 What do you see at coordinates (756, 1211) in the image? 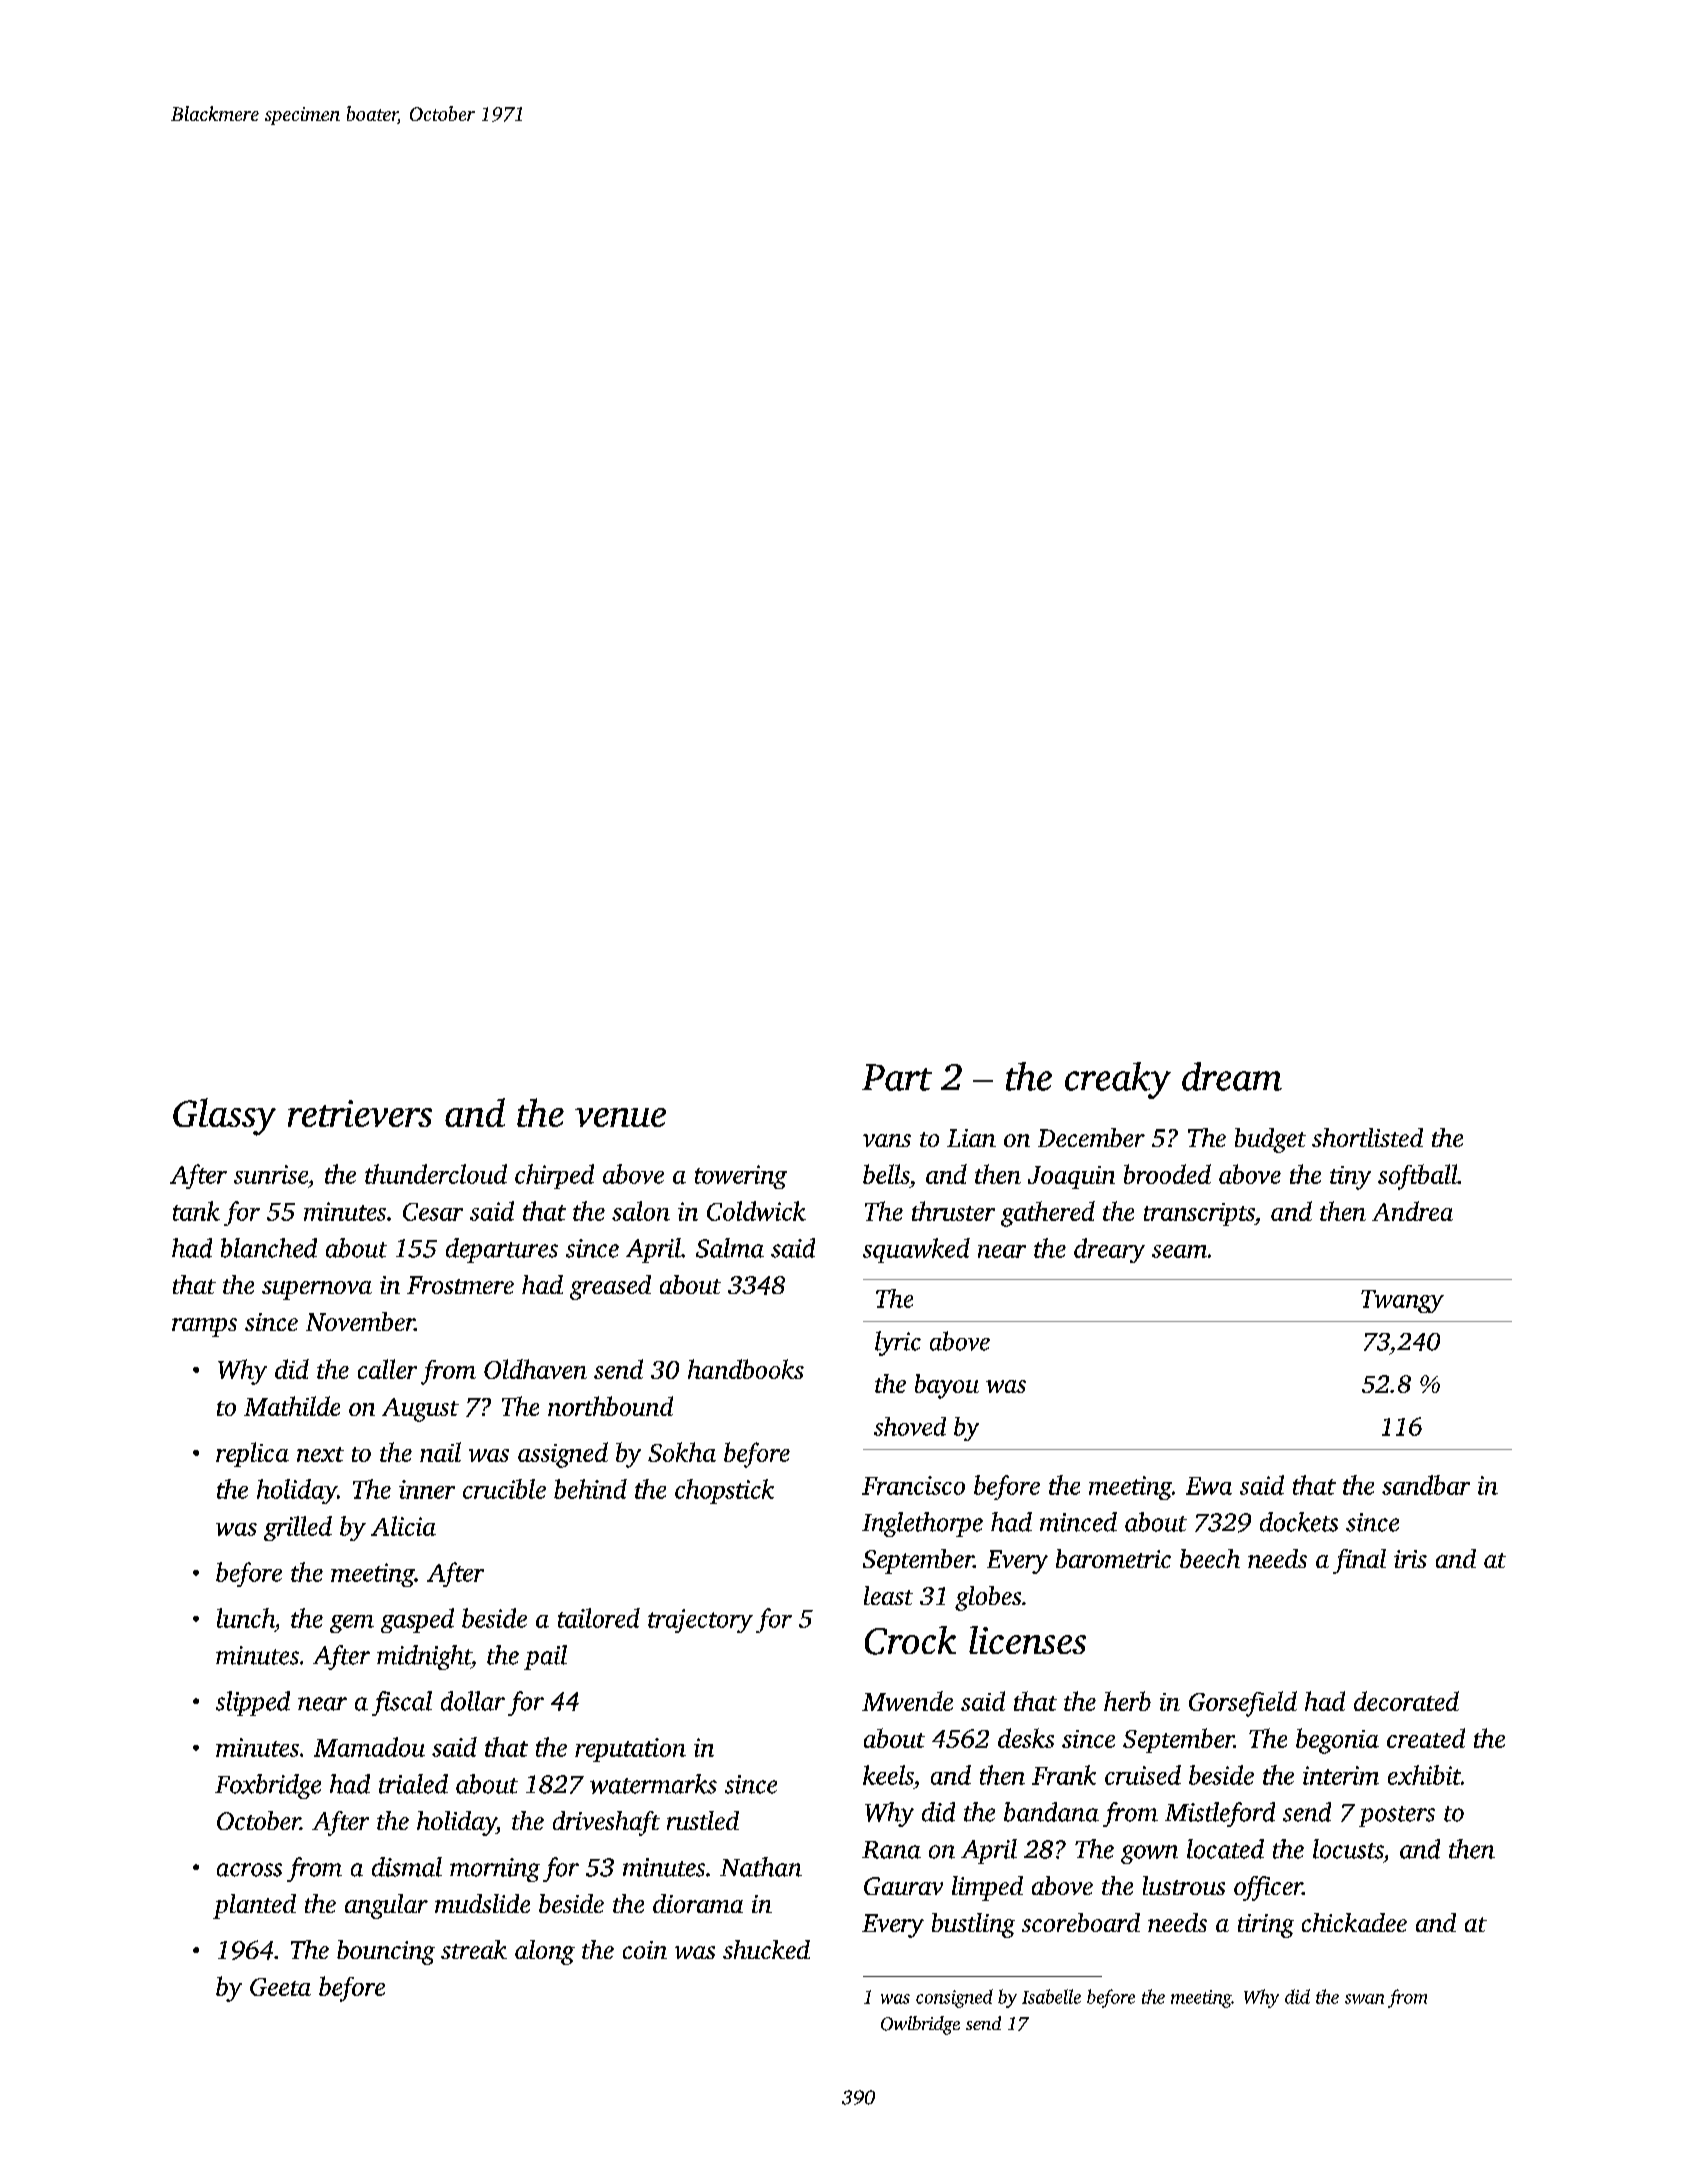
I see `Coldwick` at bounding box center [756, 1211].
